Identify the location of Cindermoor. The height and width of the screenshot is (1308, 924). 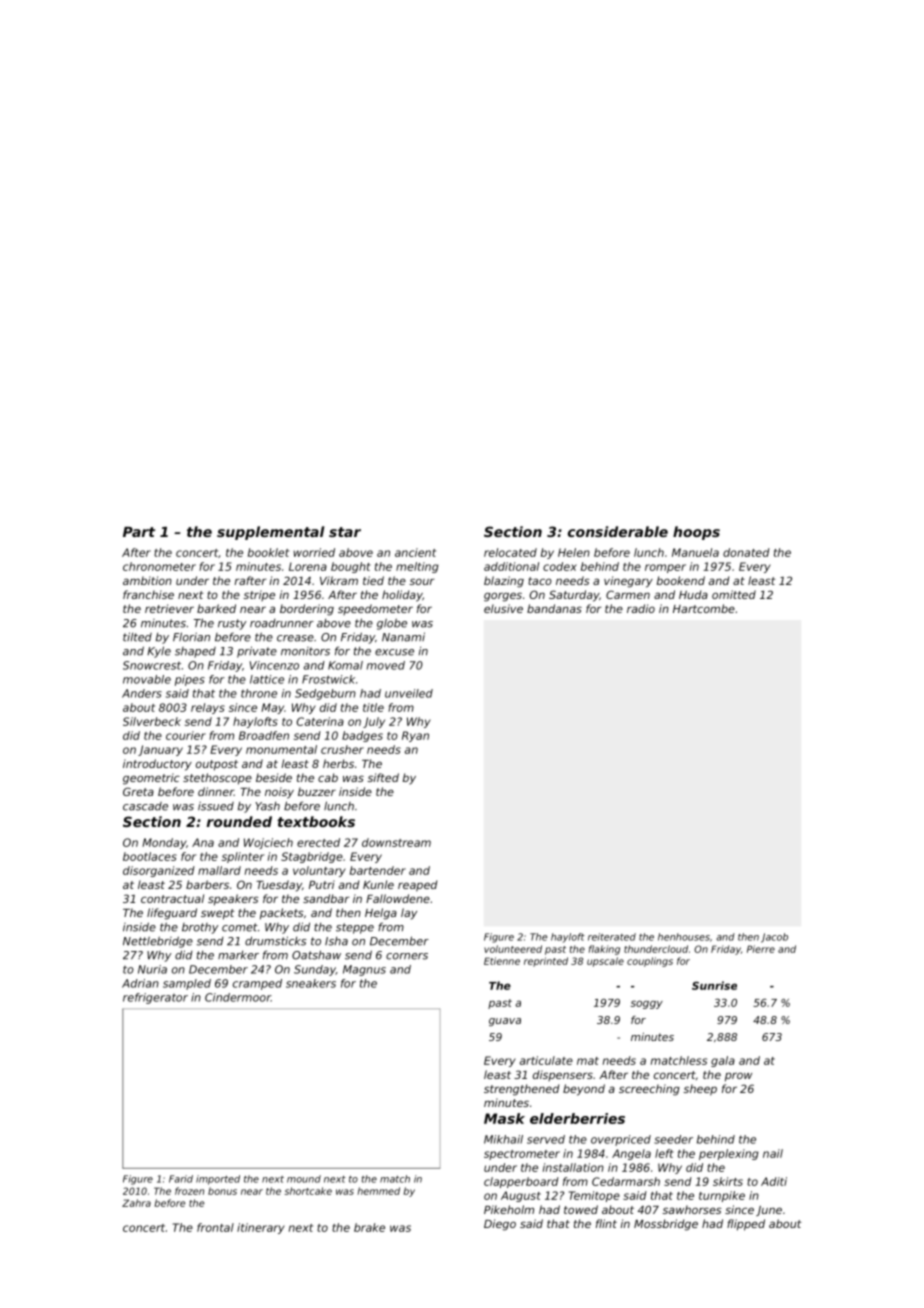
(238, 997).
